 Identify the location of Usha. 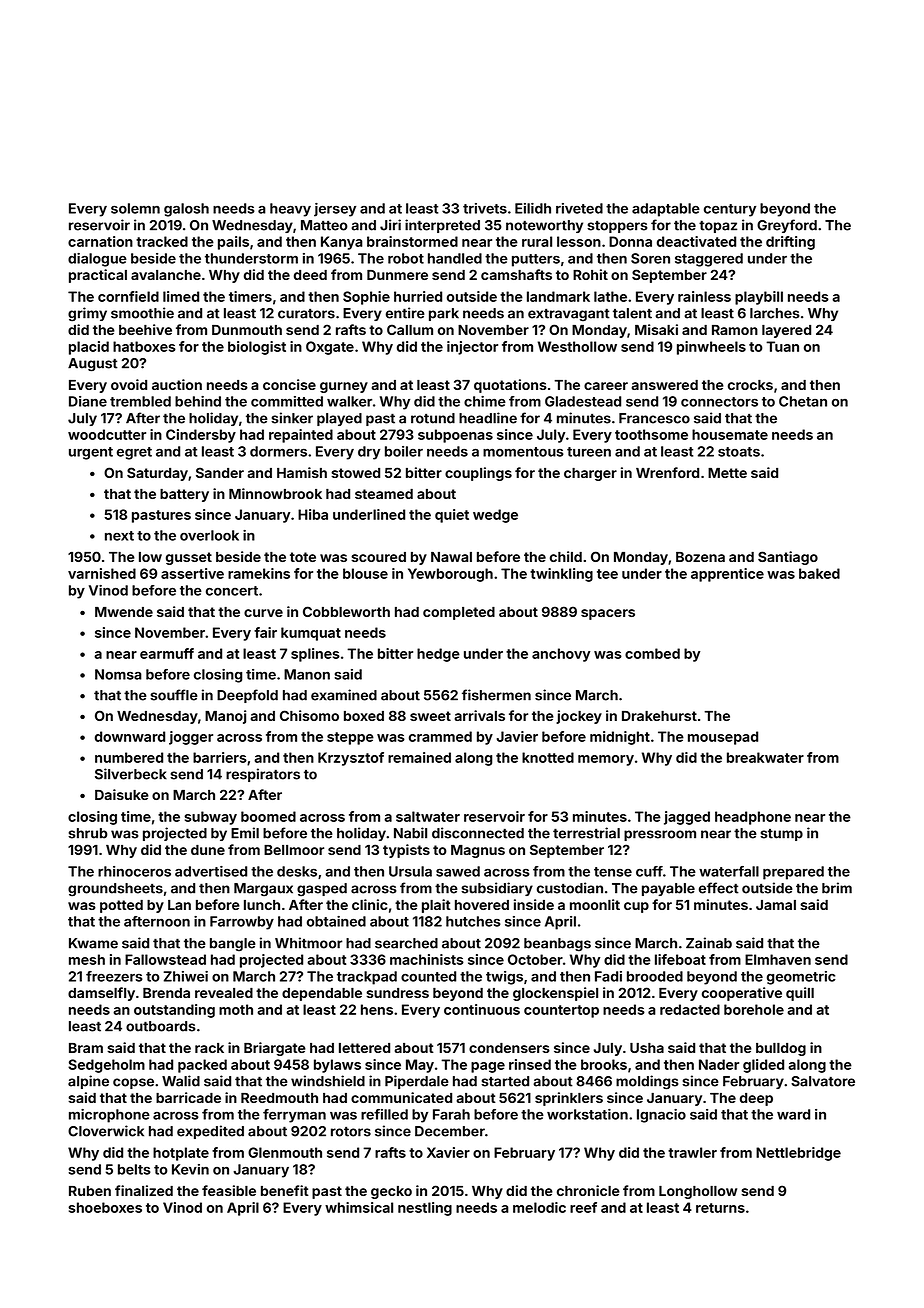
(647, 1048).
